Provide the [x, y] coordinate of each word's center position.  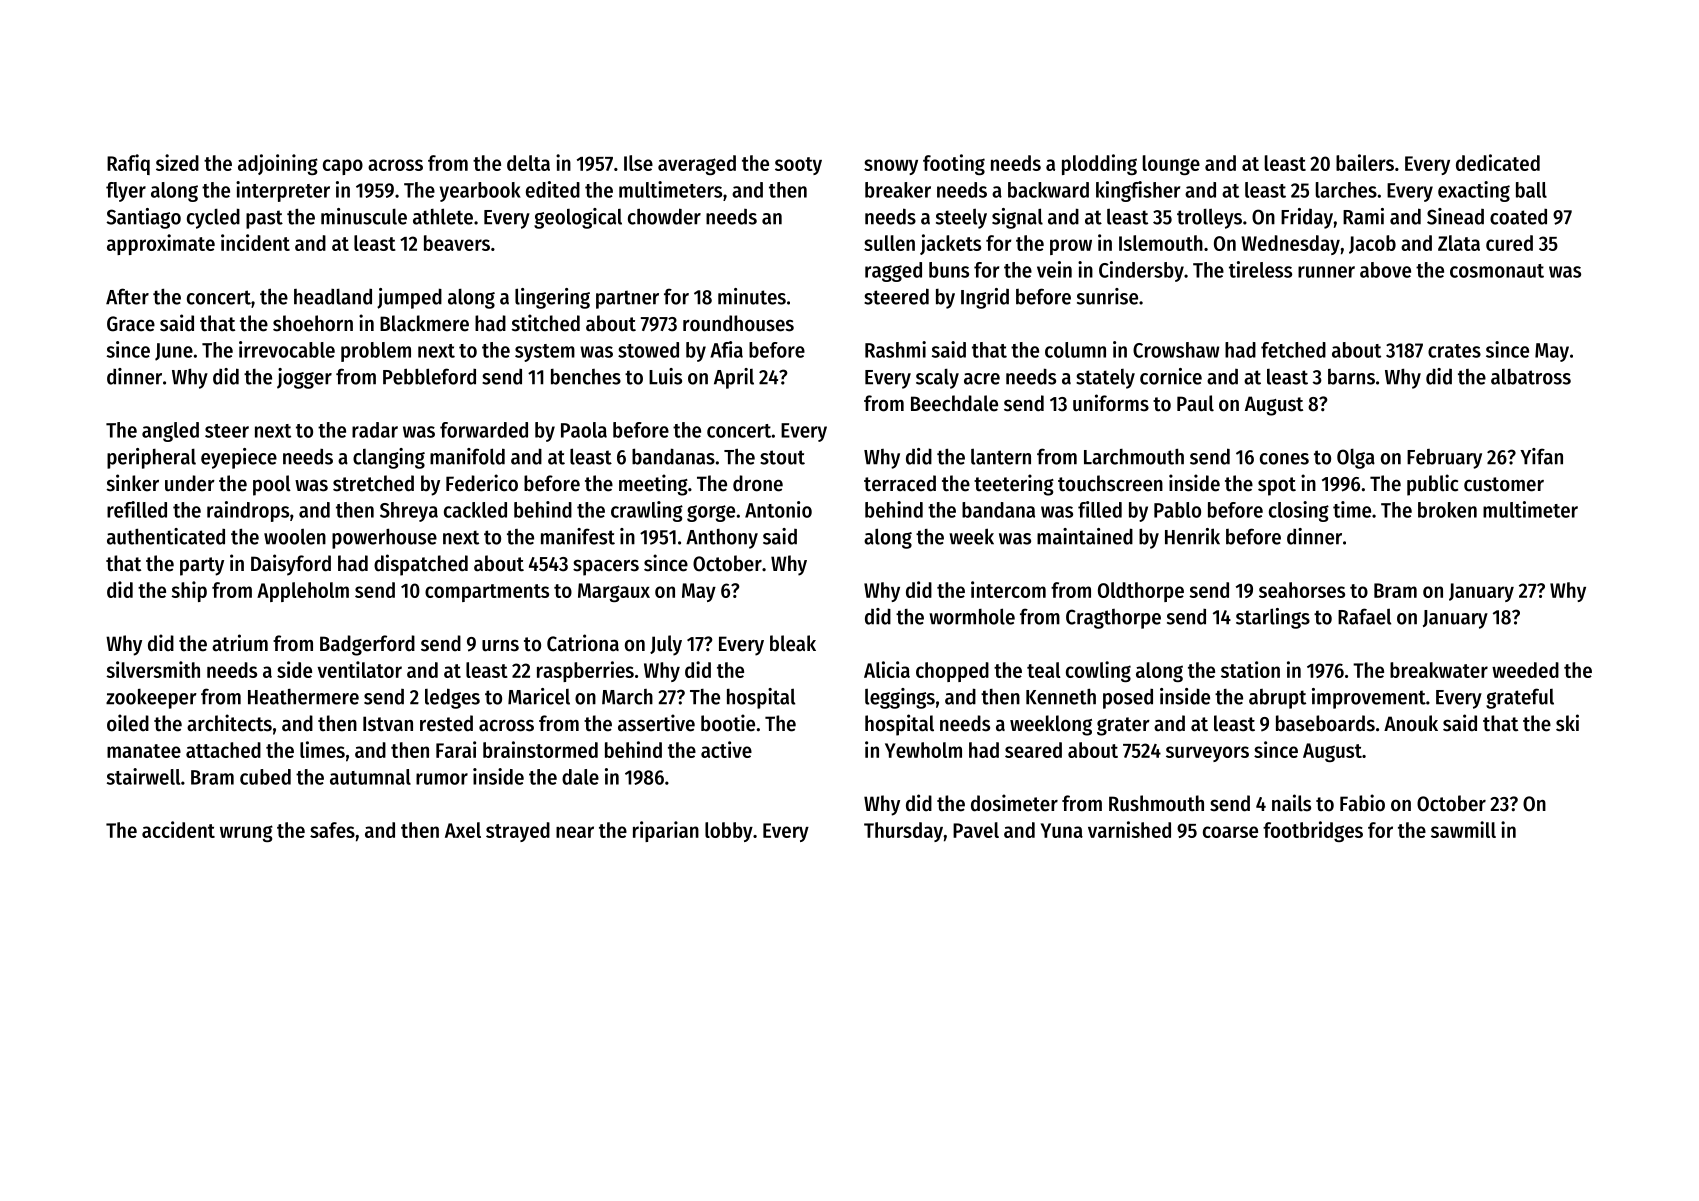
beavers [457, 243]
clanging [389, 458]
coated [1518, 217]
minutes [752, 296]
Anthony [722, 539]
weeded [1525, 670]
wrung [246, 833]
